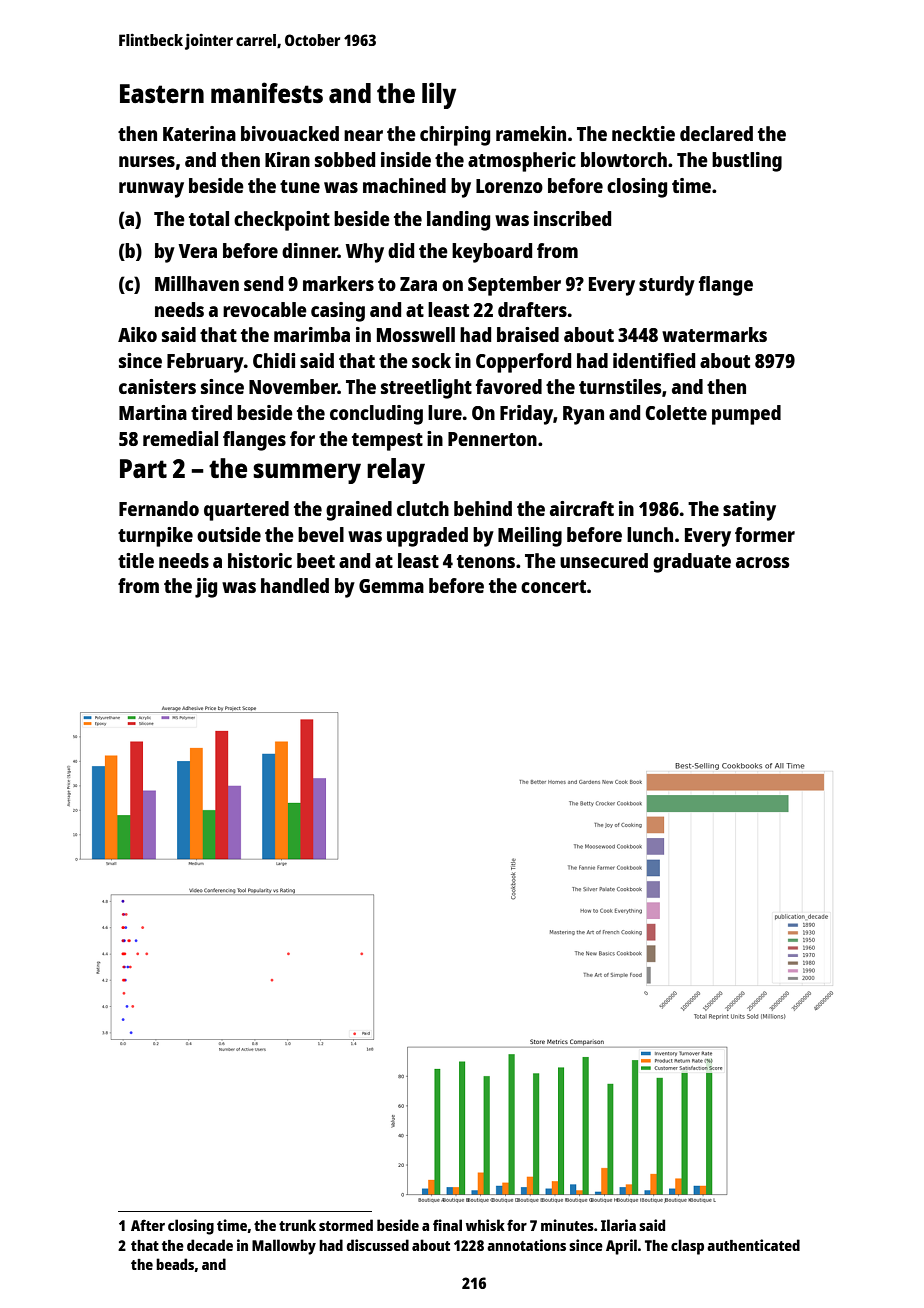  I want to click on Mosswell, so click(416, 334).
